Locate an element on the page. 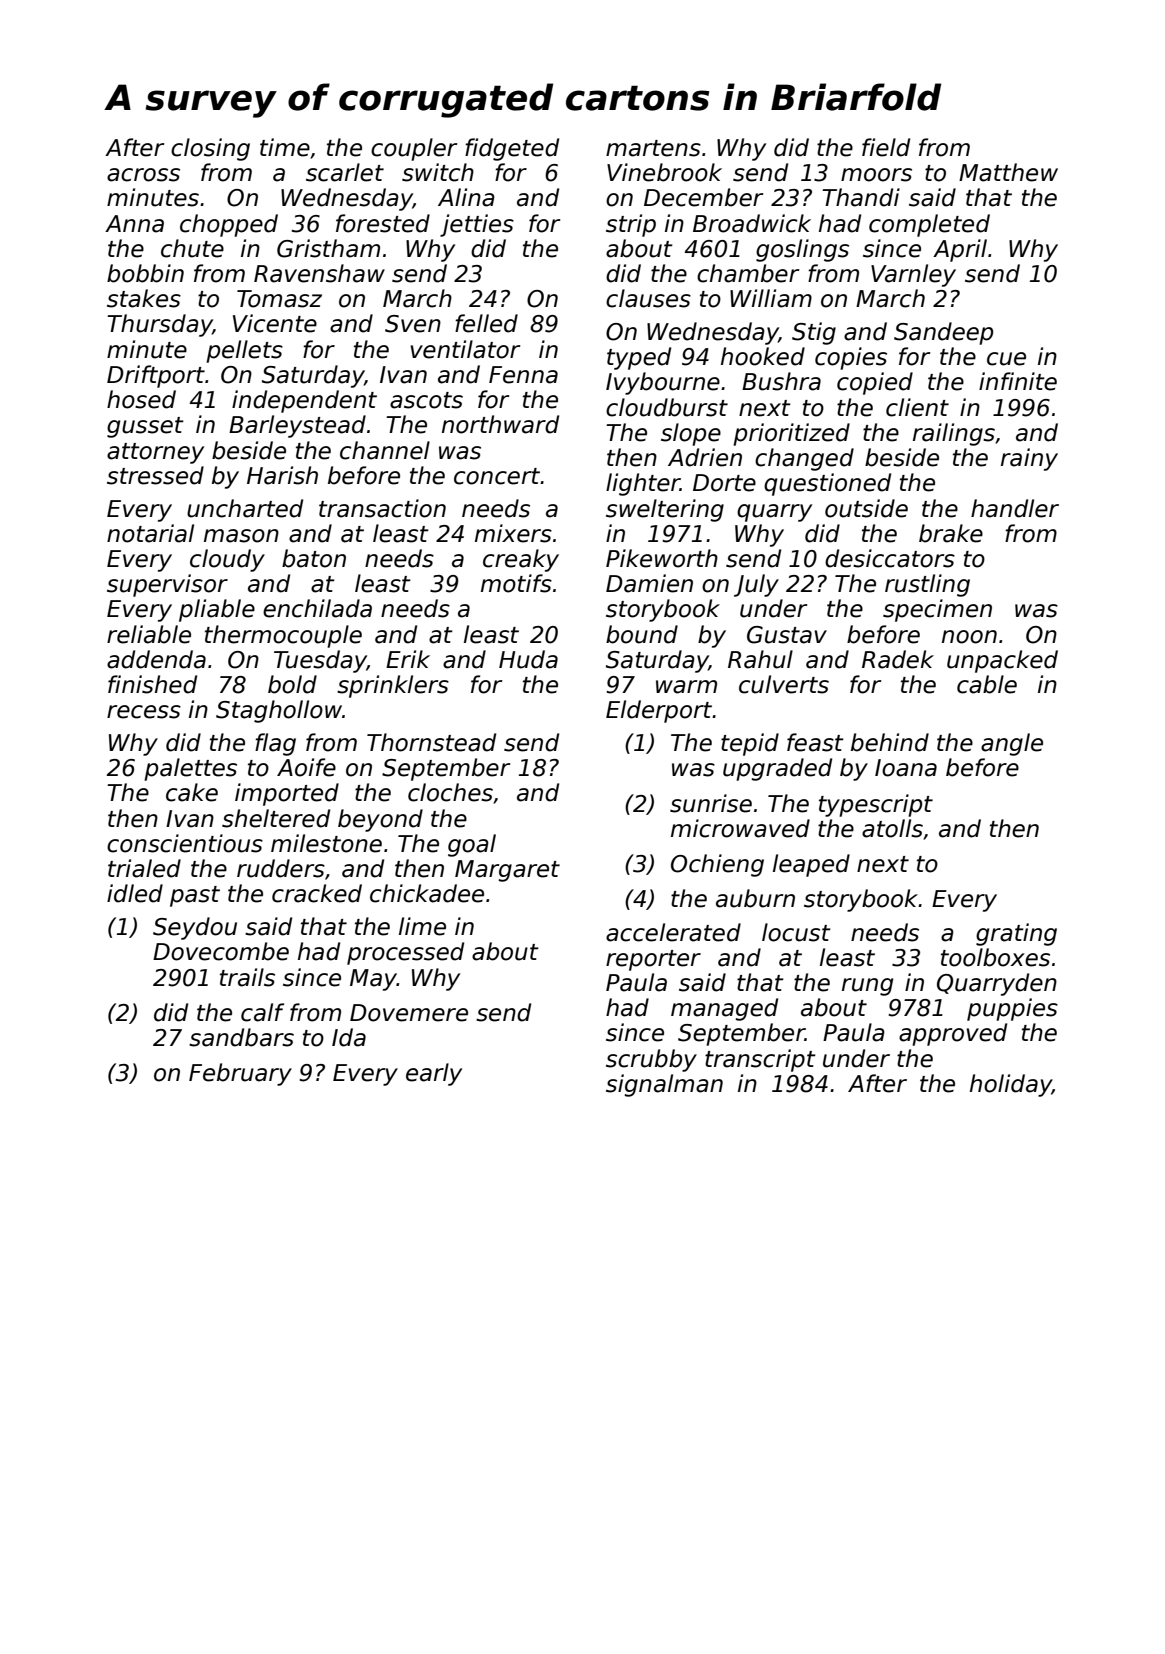  finished is located at coordinates (152, 684).
